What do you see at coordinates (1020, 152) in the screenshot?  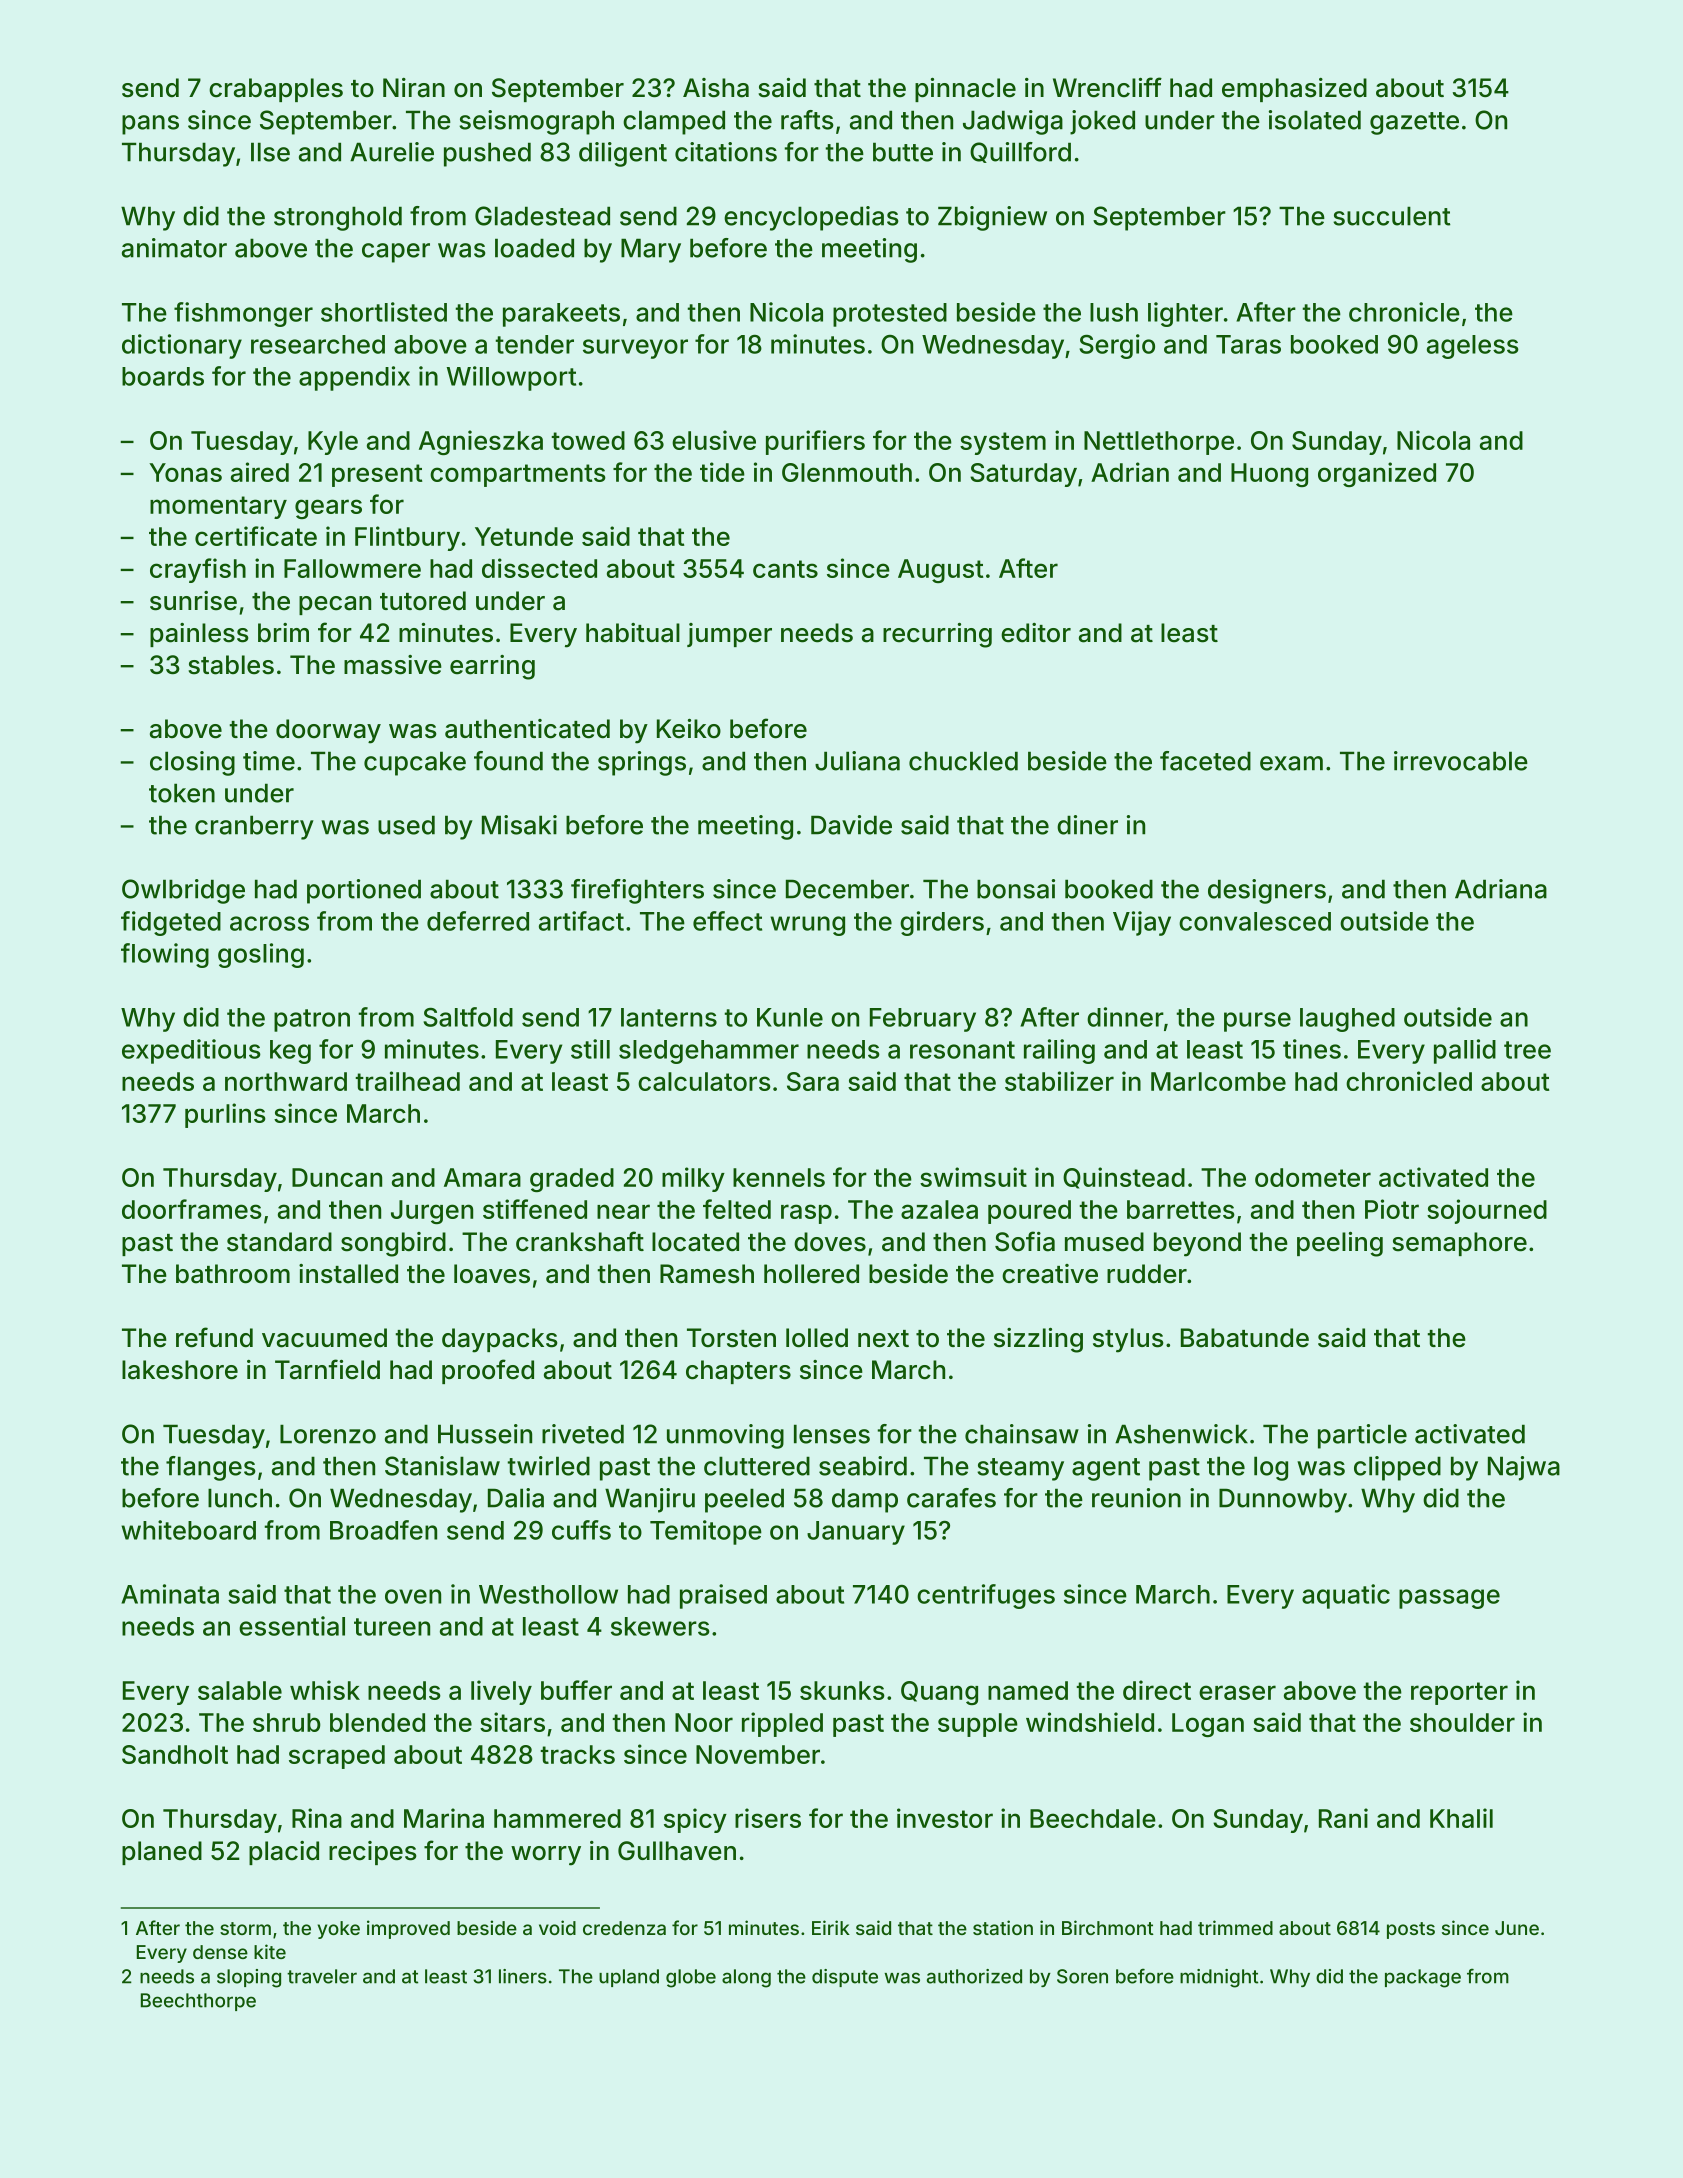 I see `Quillford` at bounding box center [1020, 152].
